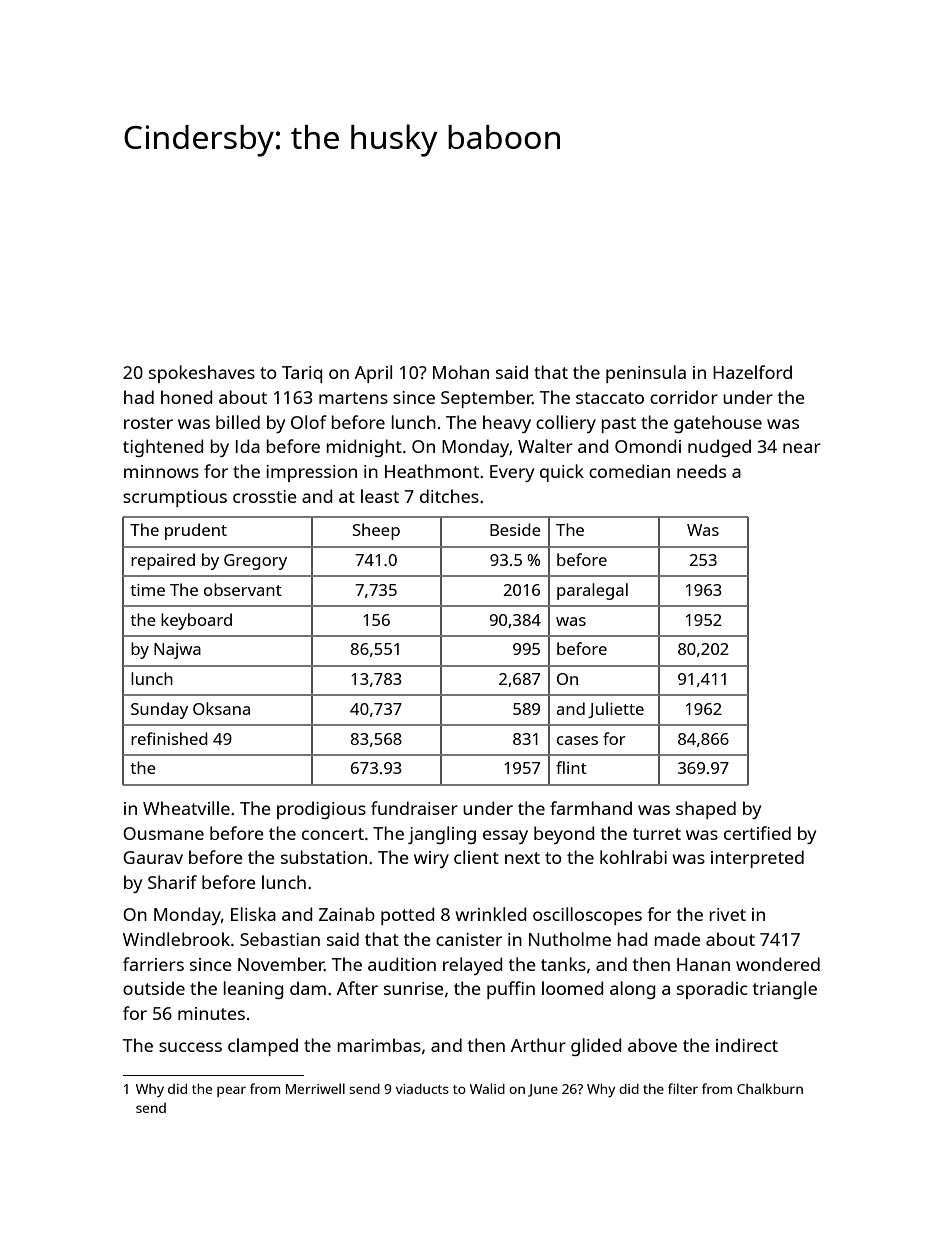  I want to click on along, so click(633, 990).
